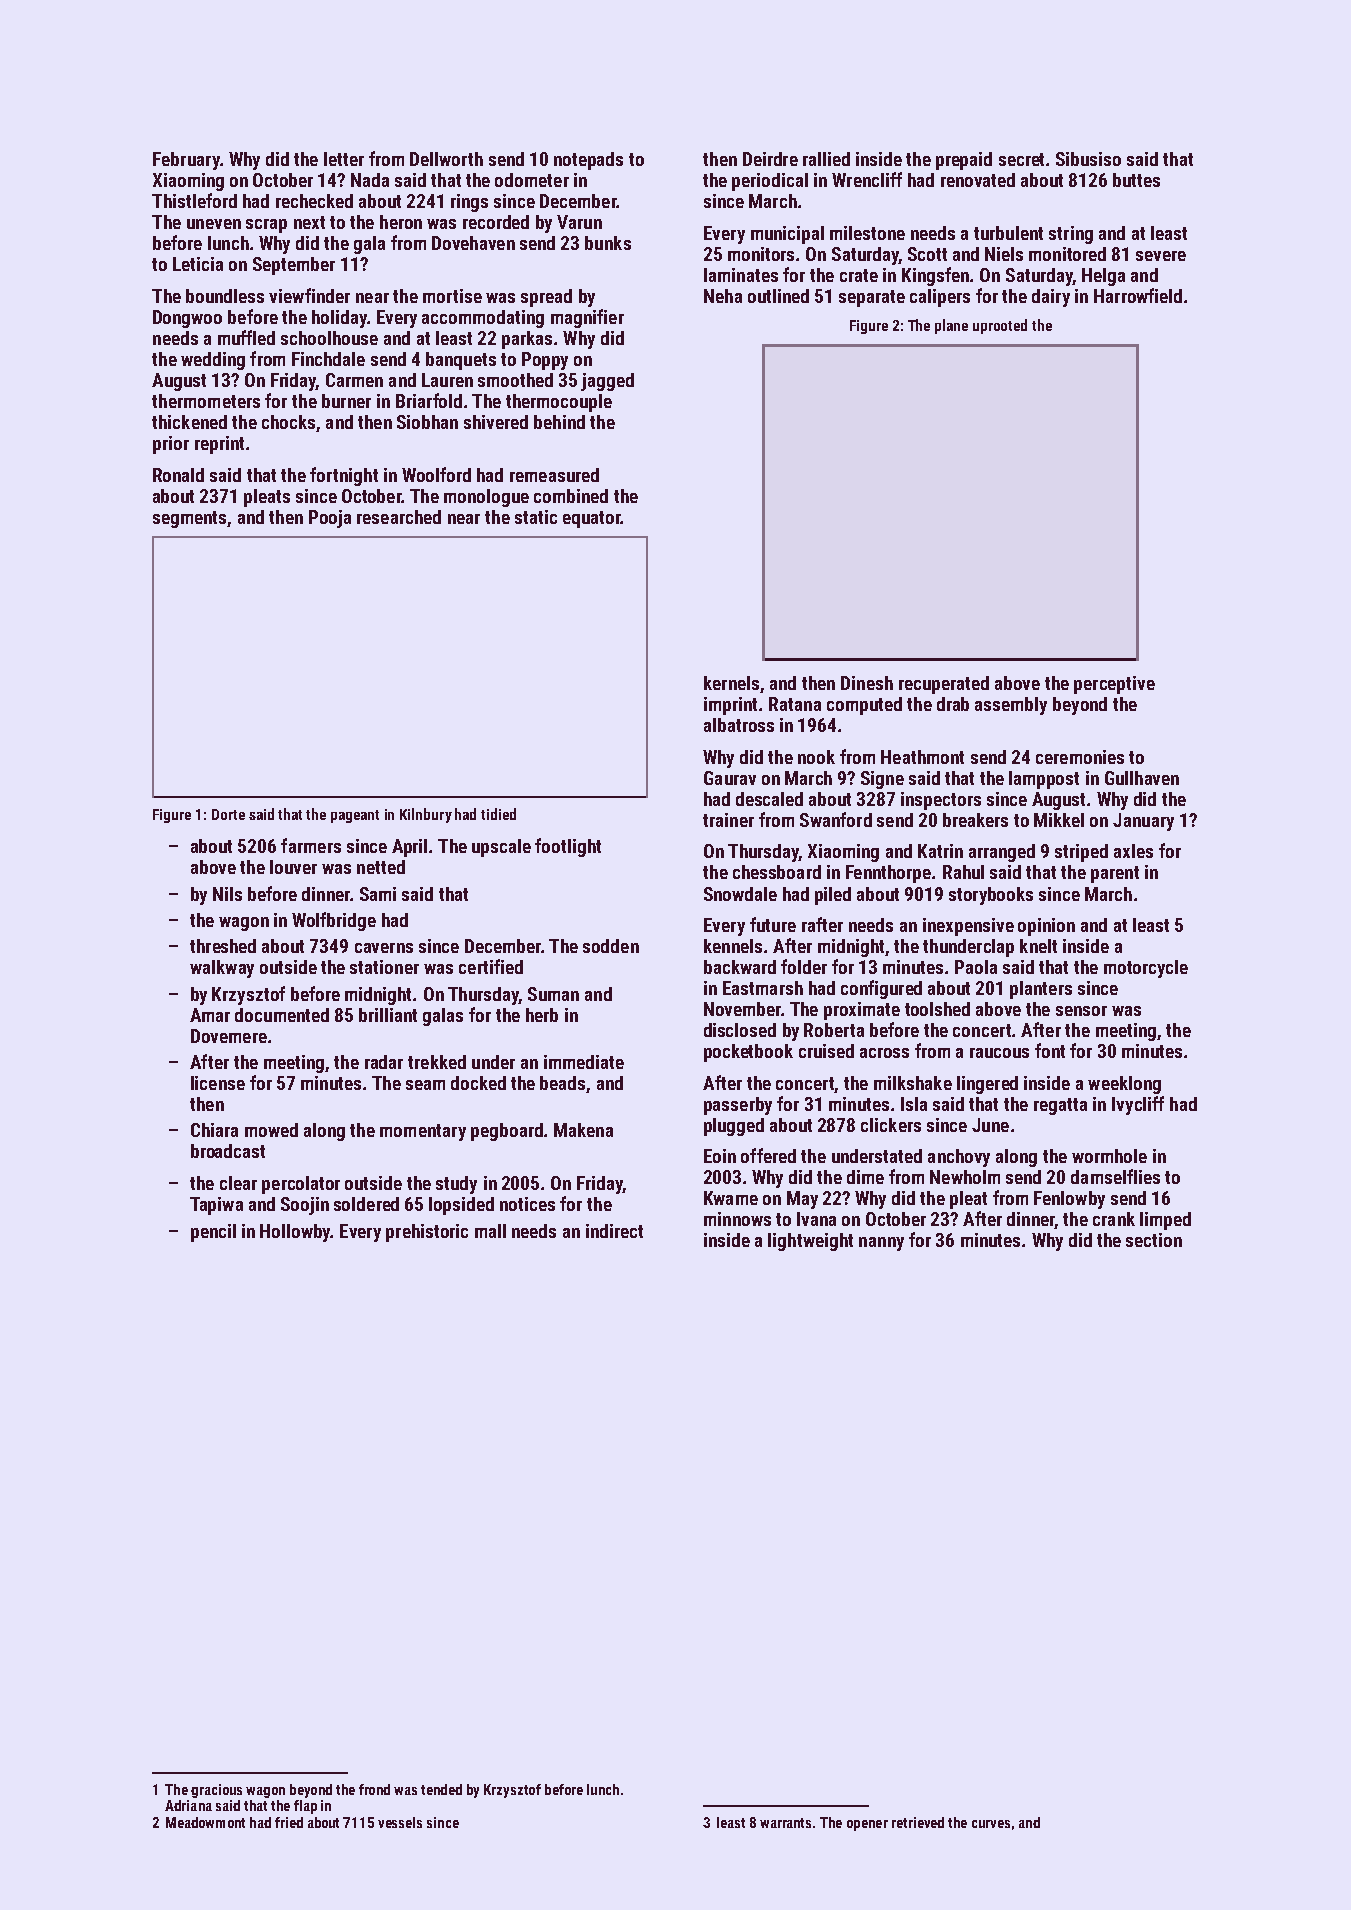 The image size is (1351, 1910). Describe the element at coordinates (210, 1015) in the screenshot. I see `Amar` at that location.
